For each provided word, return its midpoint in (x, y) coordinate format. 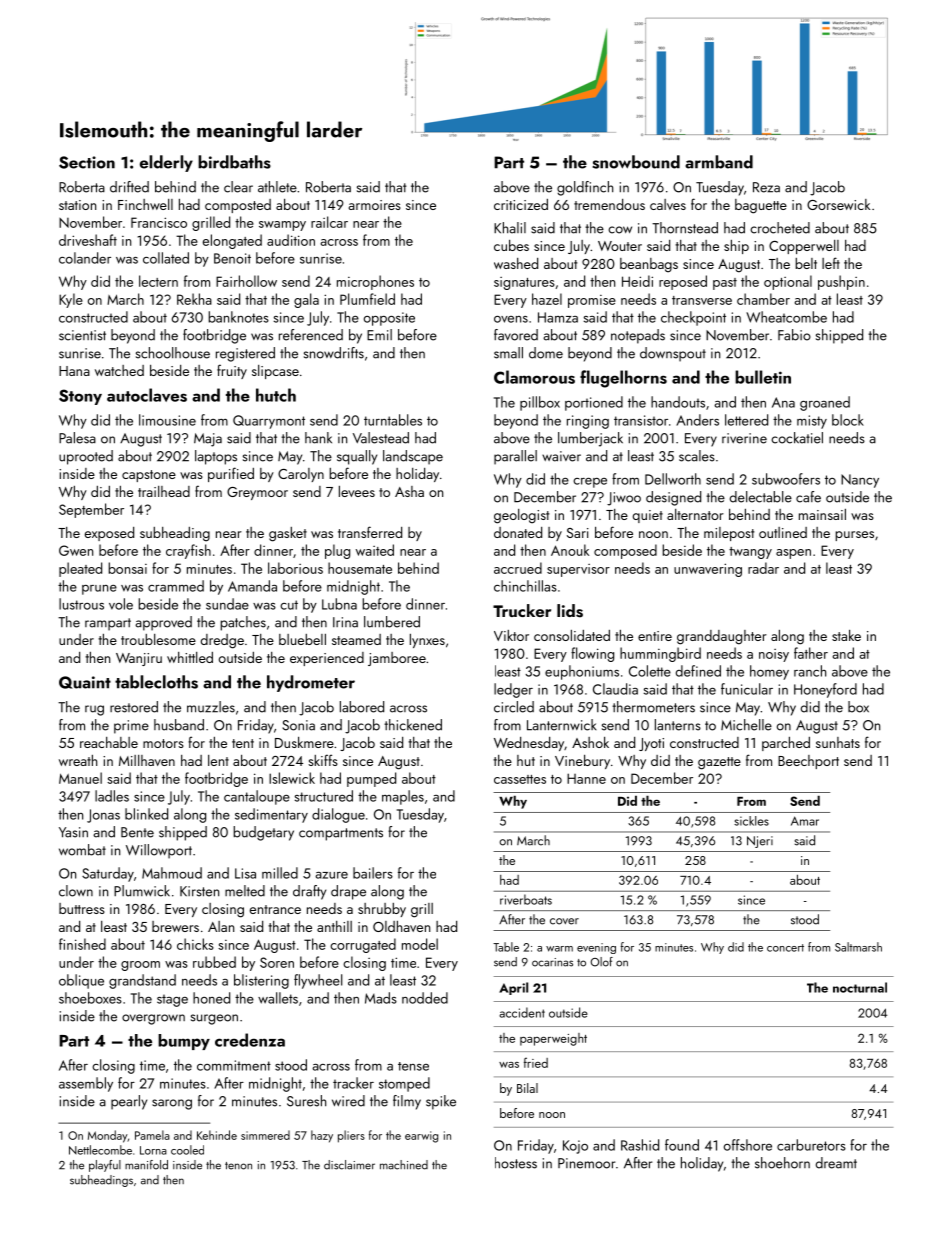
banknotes (238, 317)
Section (87, 162)
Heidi (637, 281)
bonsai (127, 568)
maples (403, 797)
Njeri (760, 842)
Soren (277, 962)
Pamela (152, 1135)
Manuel (80, 778)
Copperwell (804, 247)
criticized (521, 204)
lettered (746, 420)
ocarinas (552, 962)
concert (785, 948)
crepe (590, 483)
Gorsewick (838, 204)
